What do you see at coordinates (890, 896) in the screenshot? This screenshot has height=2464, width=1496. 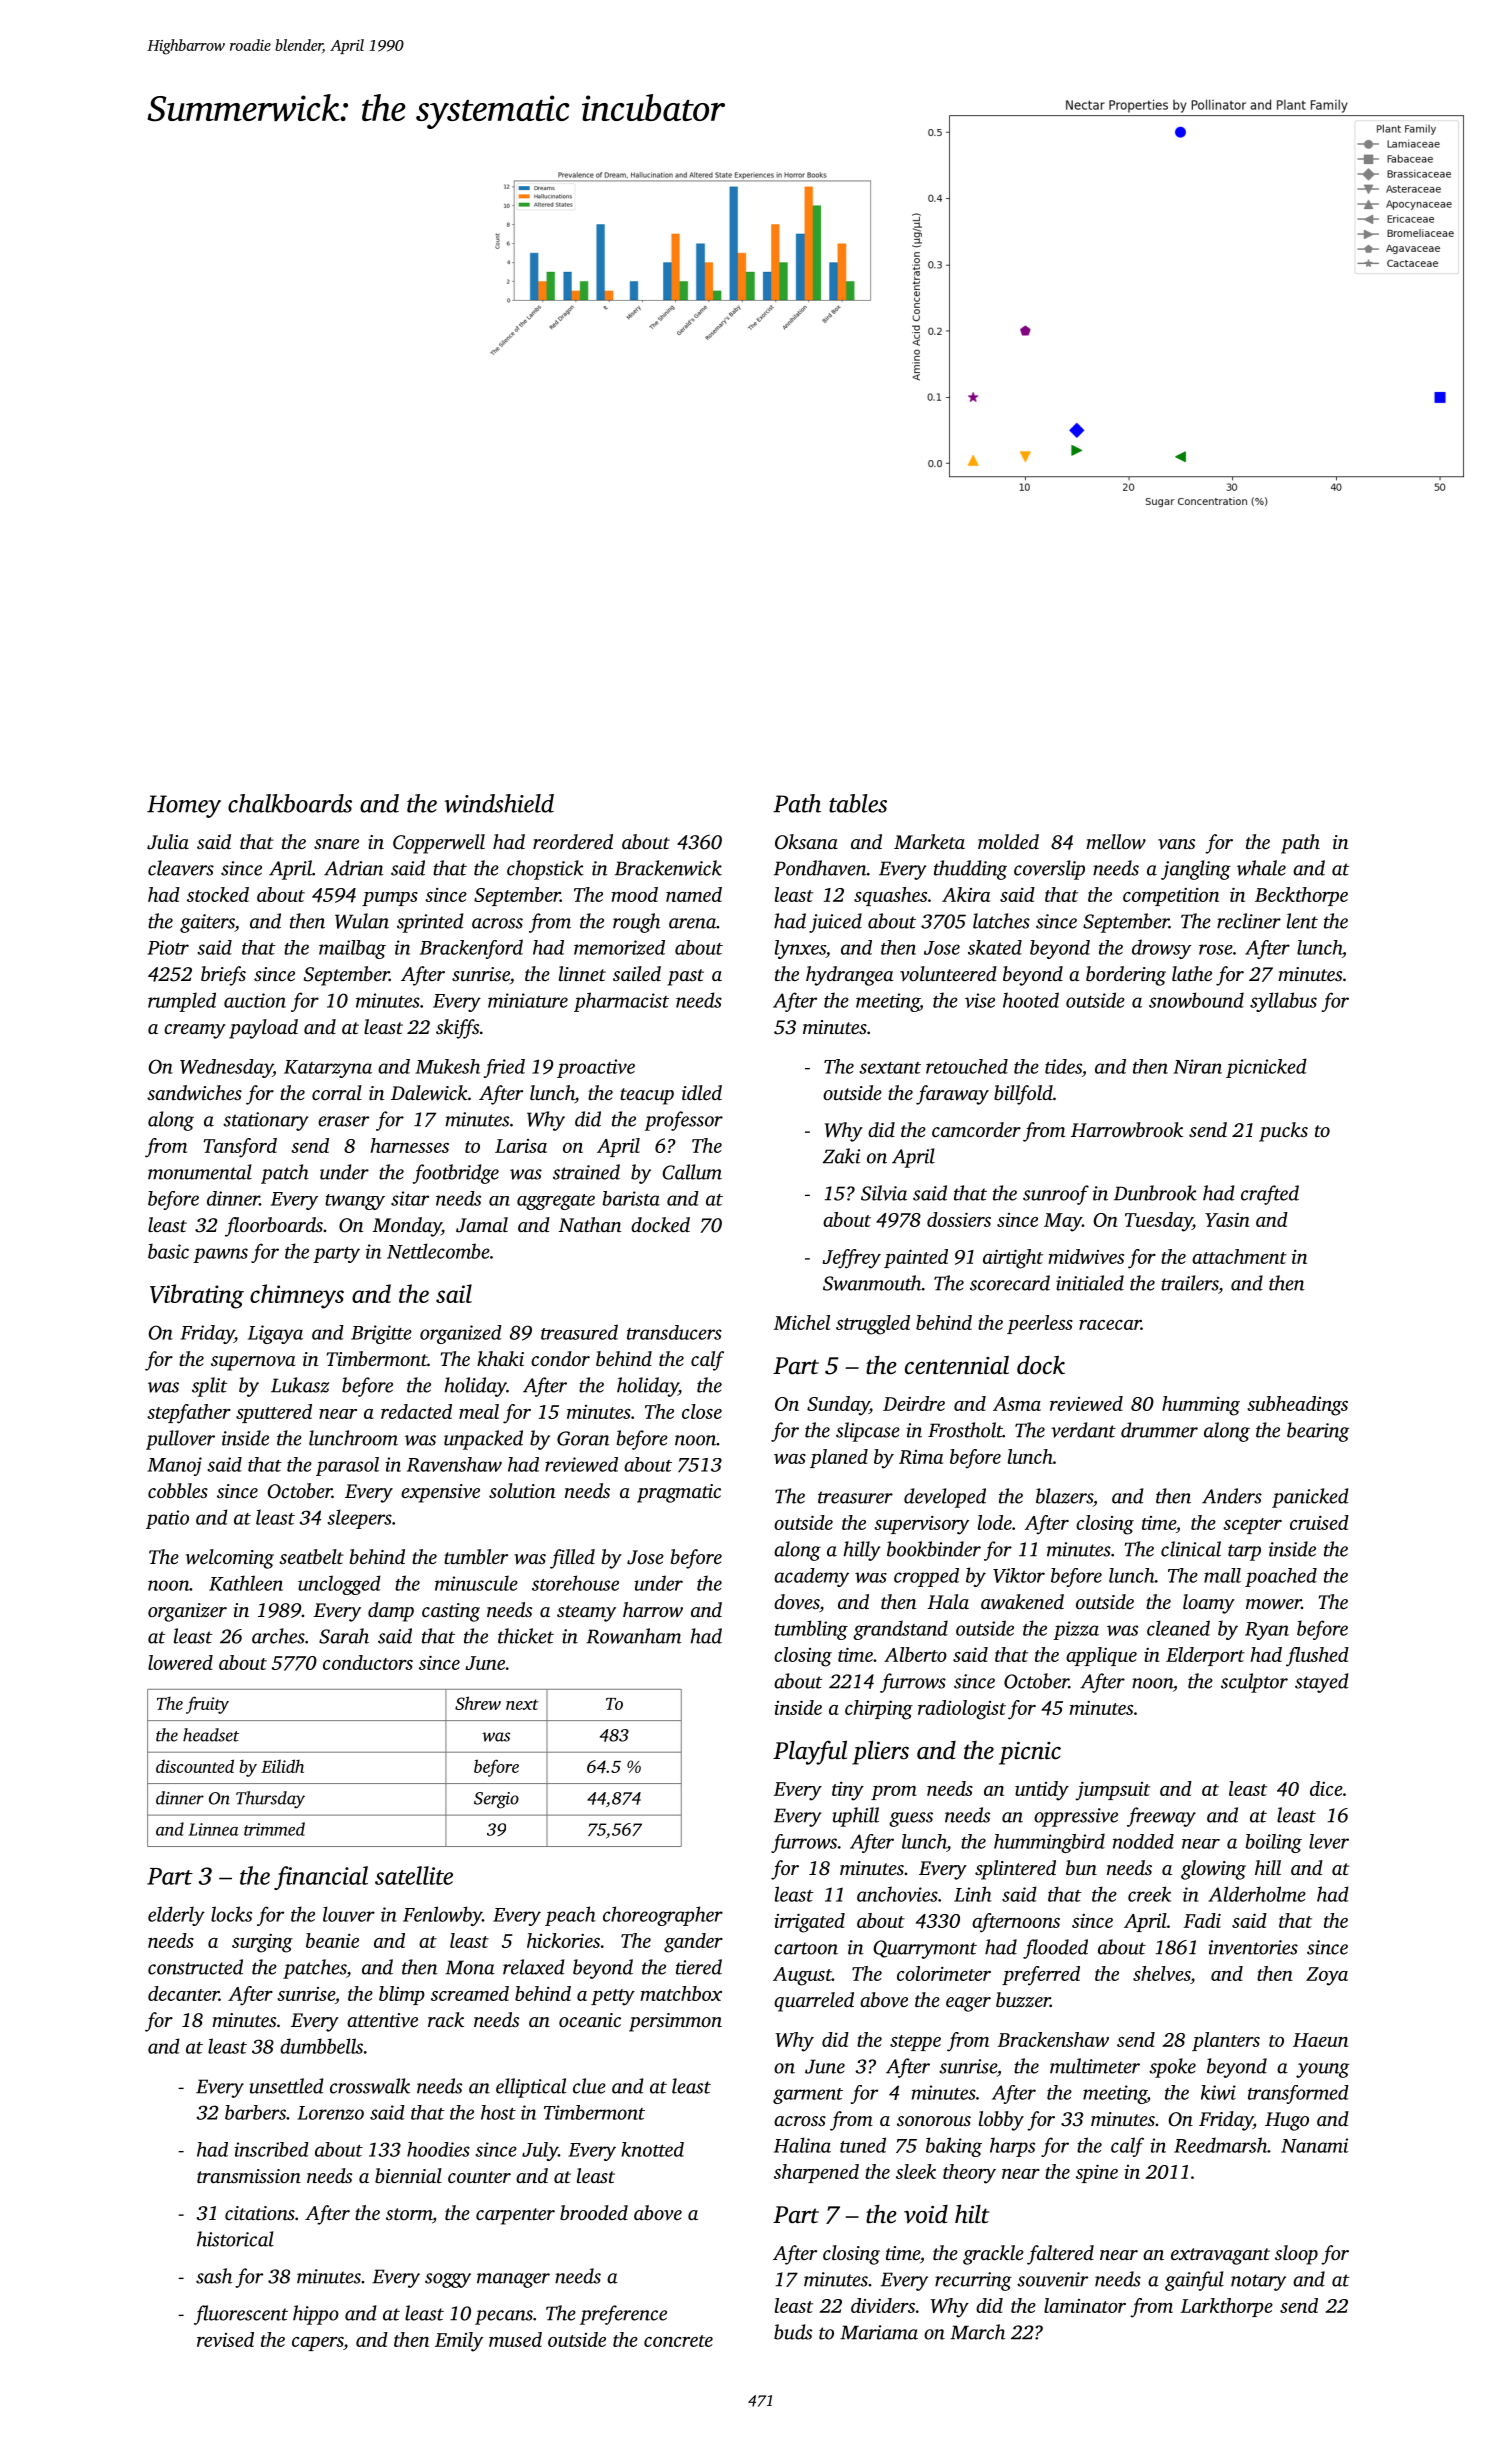 I see `squashes` at bounding box center [890, 896].
